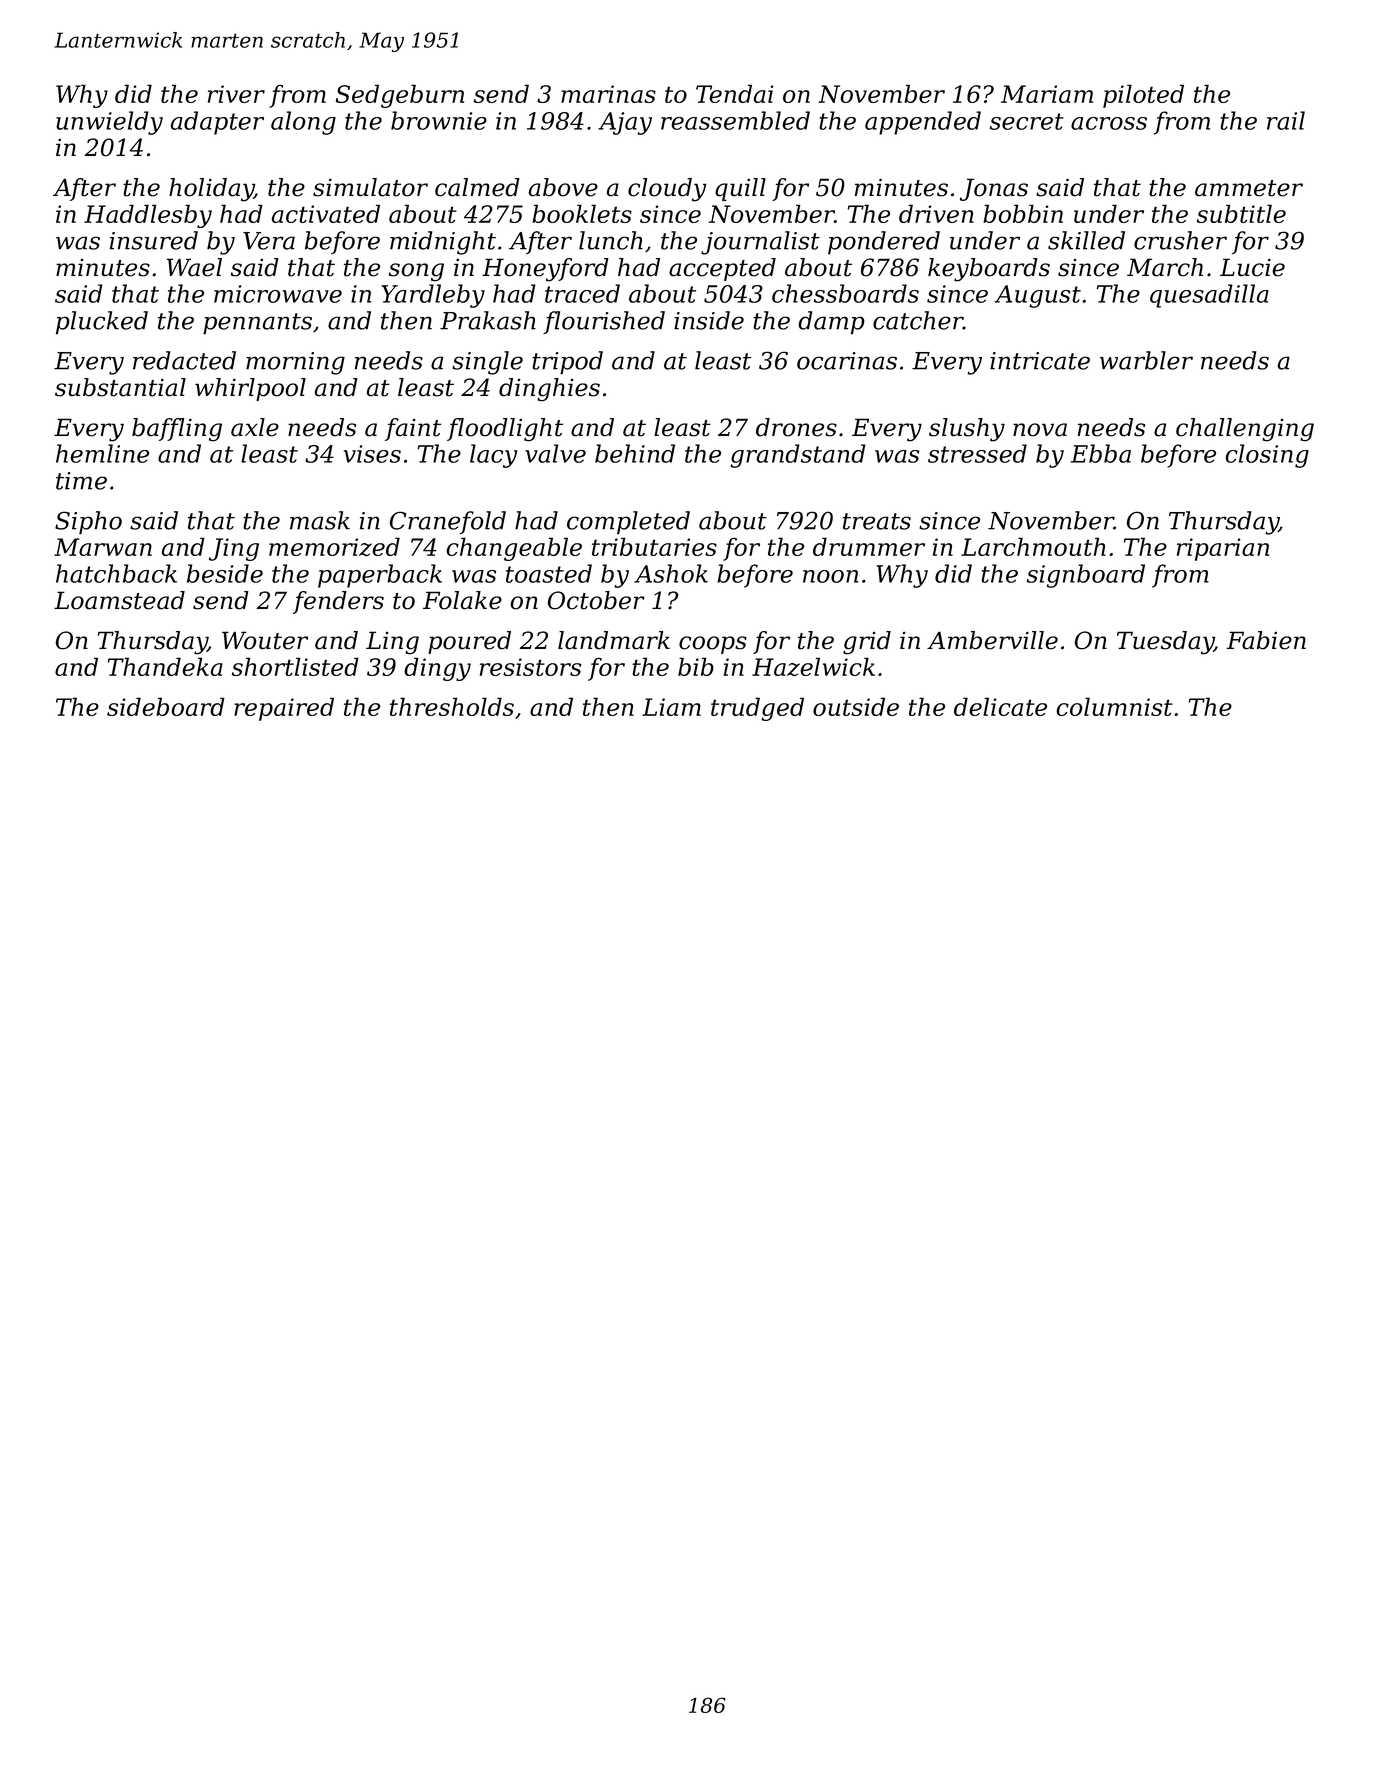 This image has width=1375, height=1779. What do you see at coordinates (654, 546) in the image?
I see `tributaries` at bounding box center [654, 546].
